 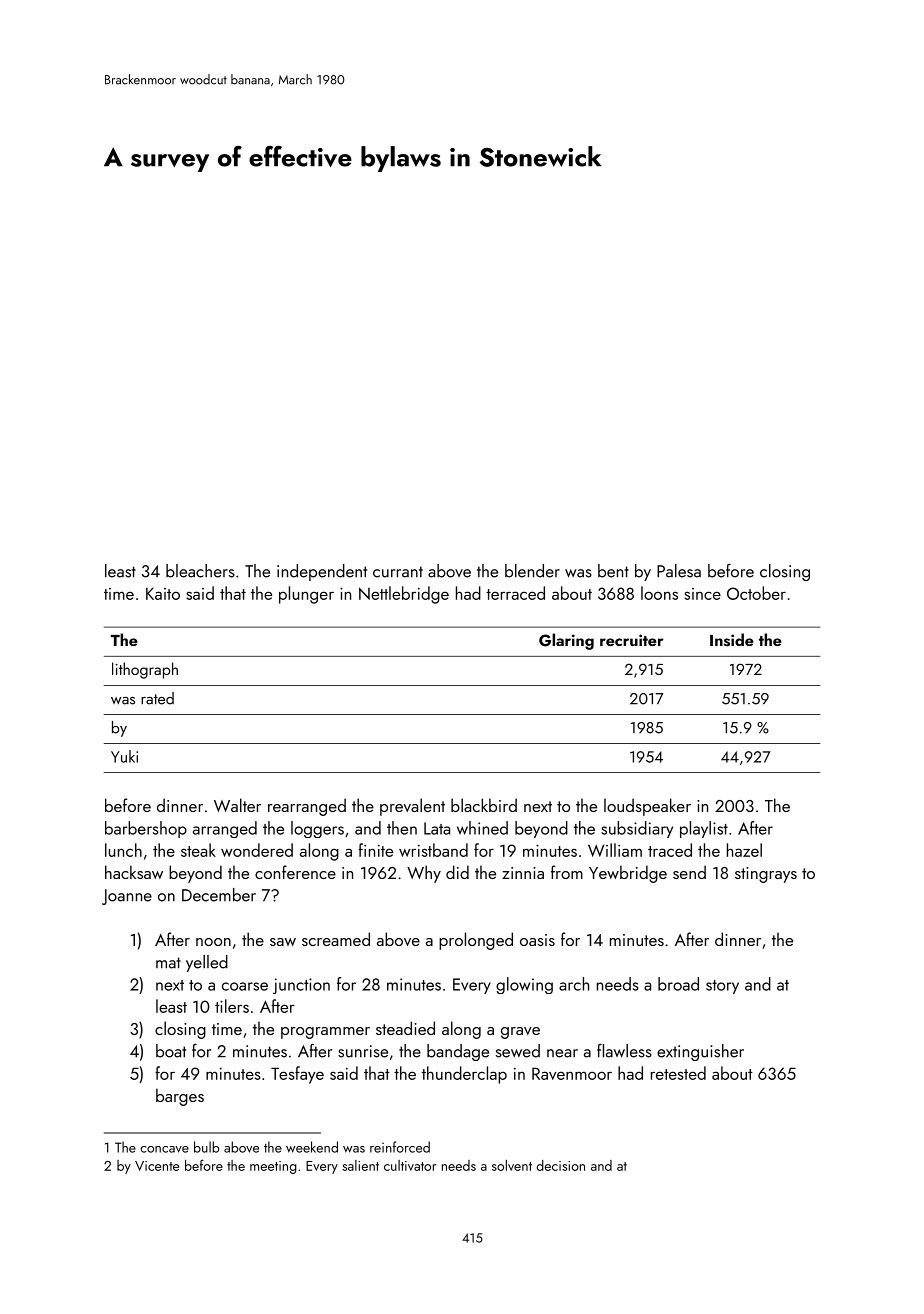 I want to click on blackbird, so click(x=484, y=805).
